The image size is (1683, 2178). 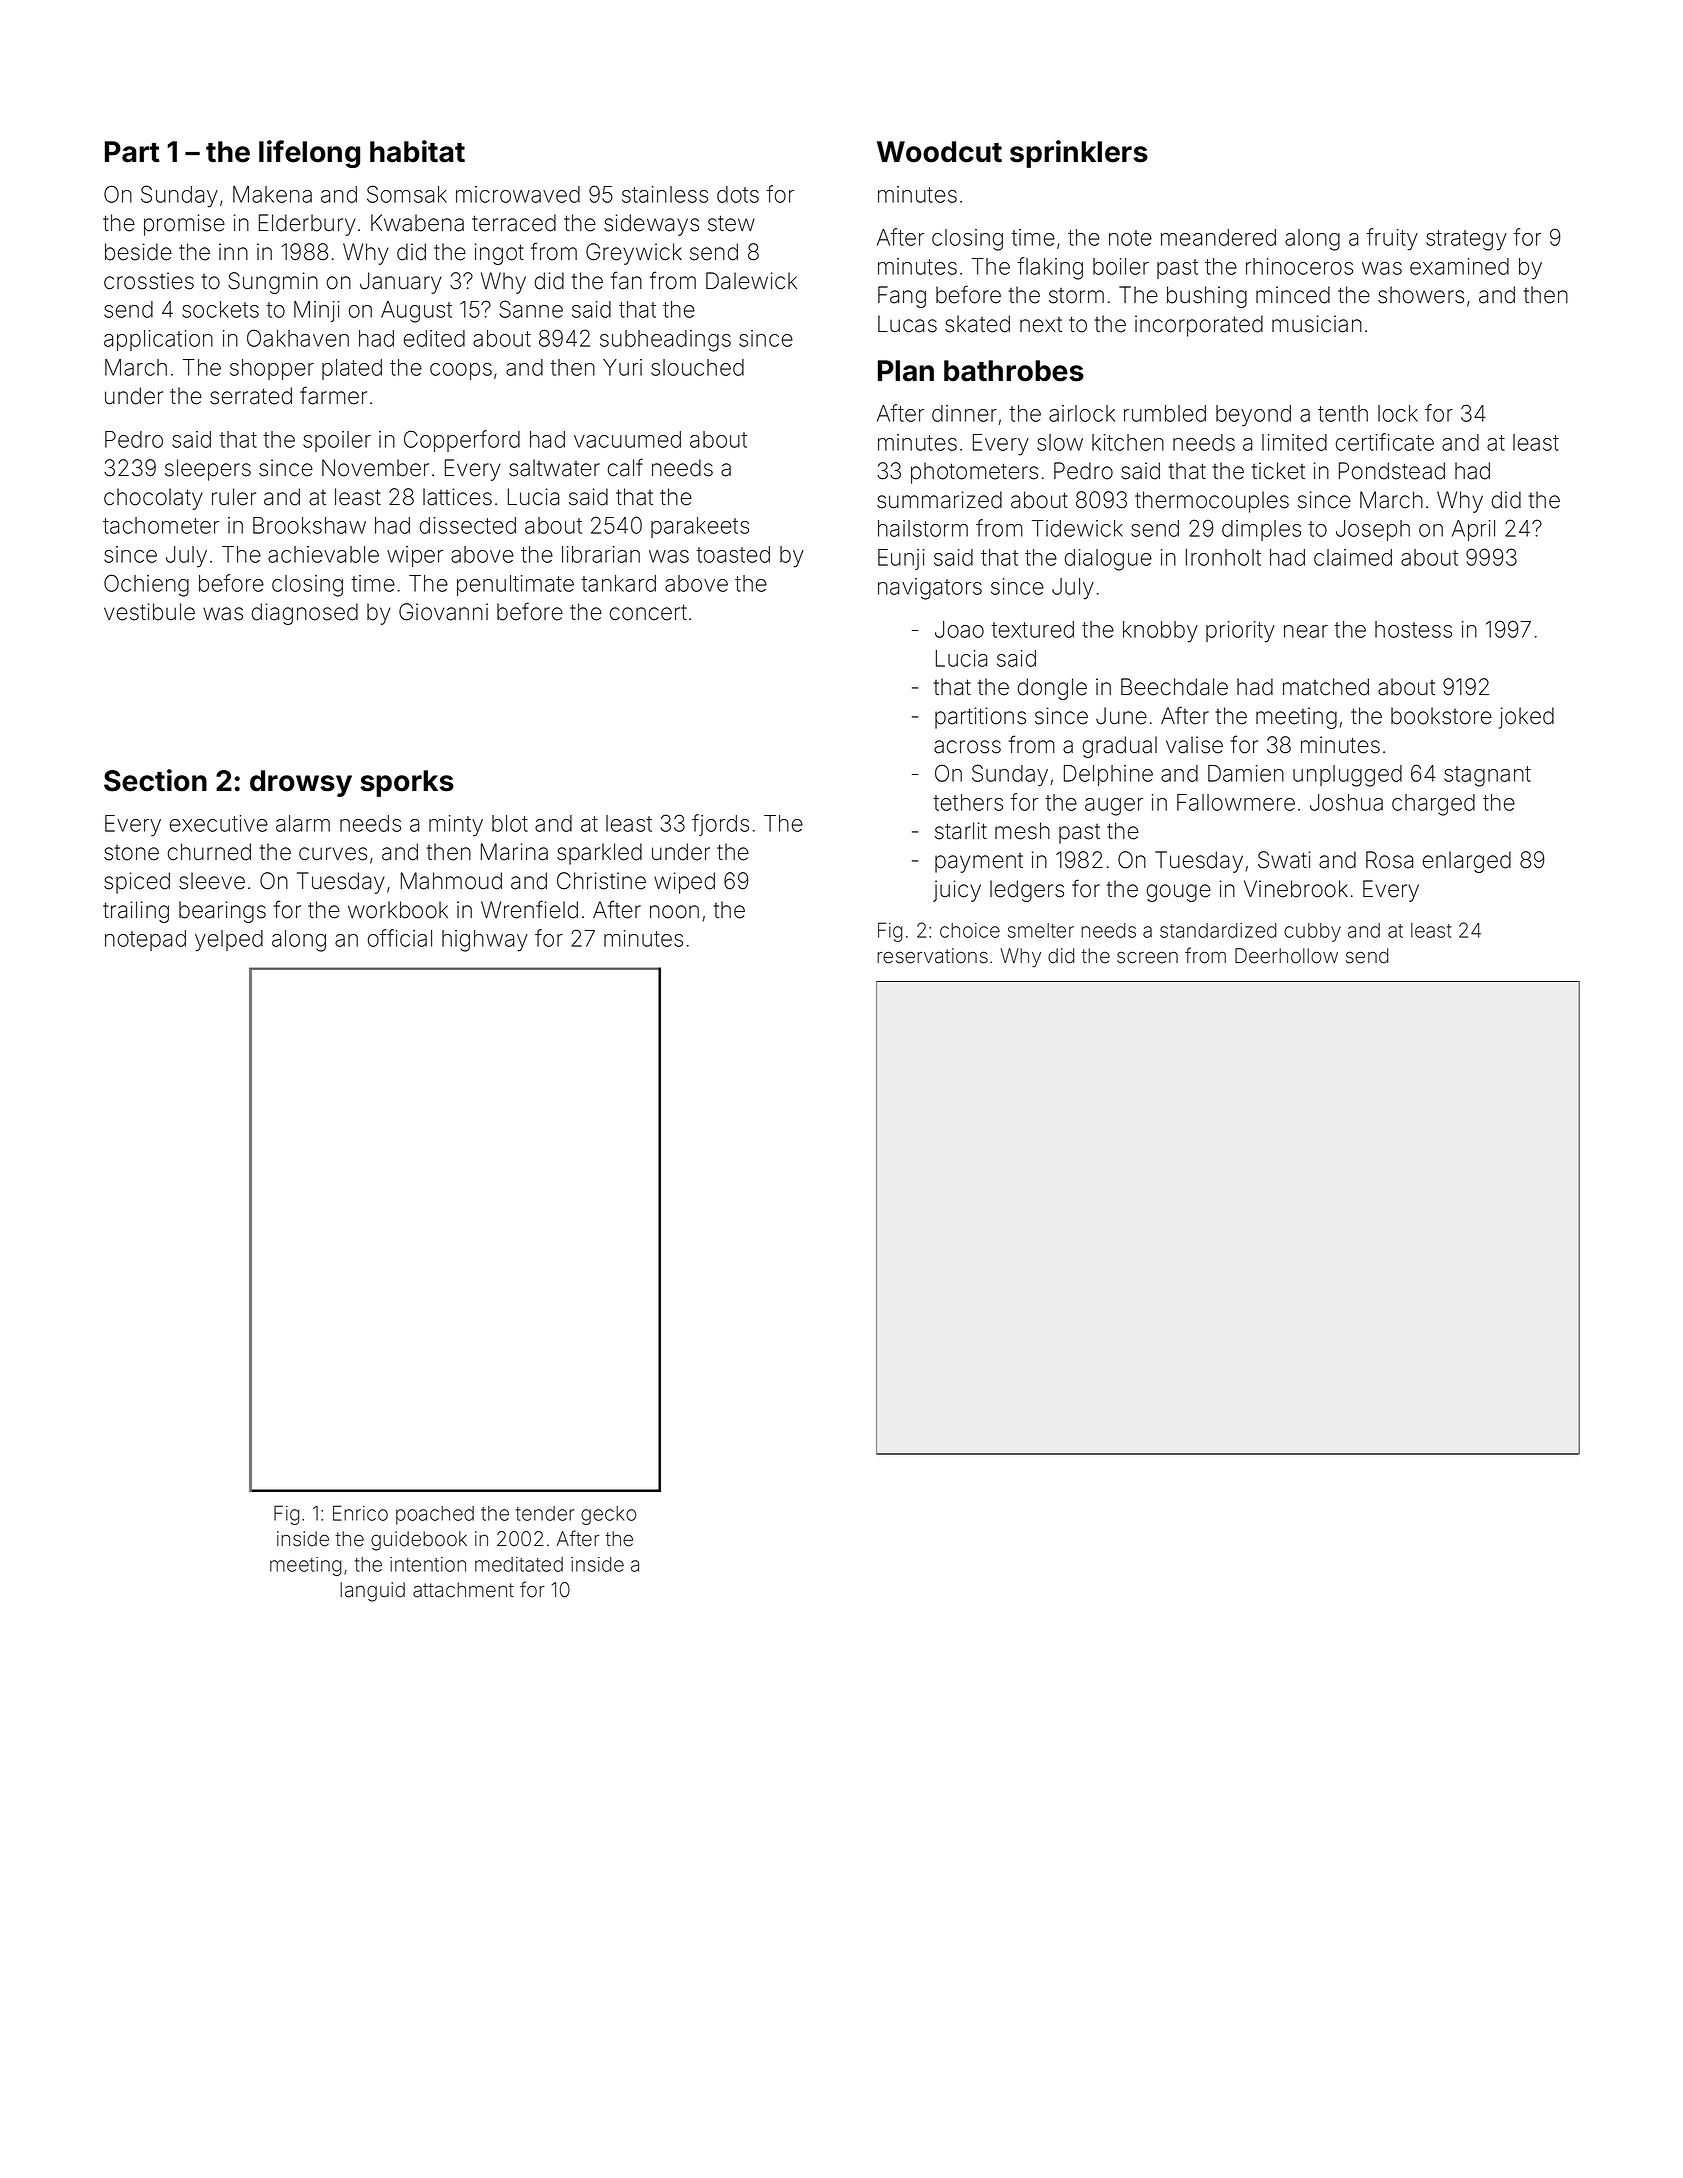 What do you see at coordinates (932, 956) in the page?
I see `reservations` at bounding box center [932, 956].
